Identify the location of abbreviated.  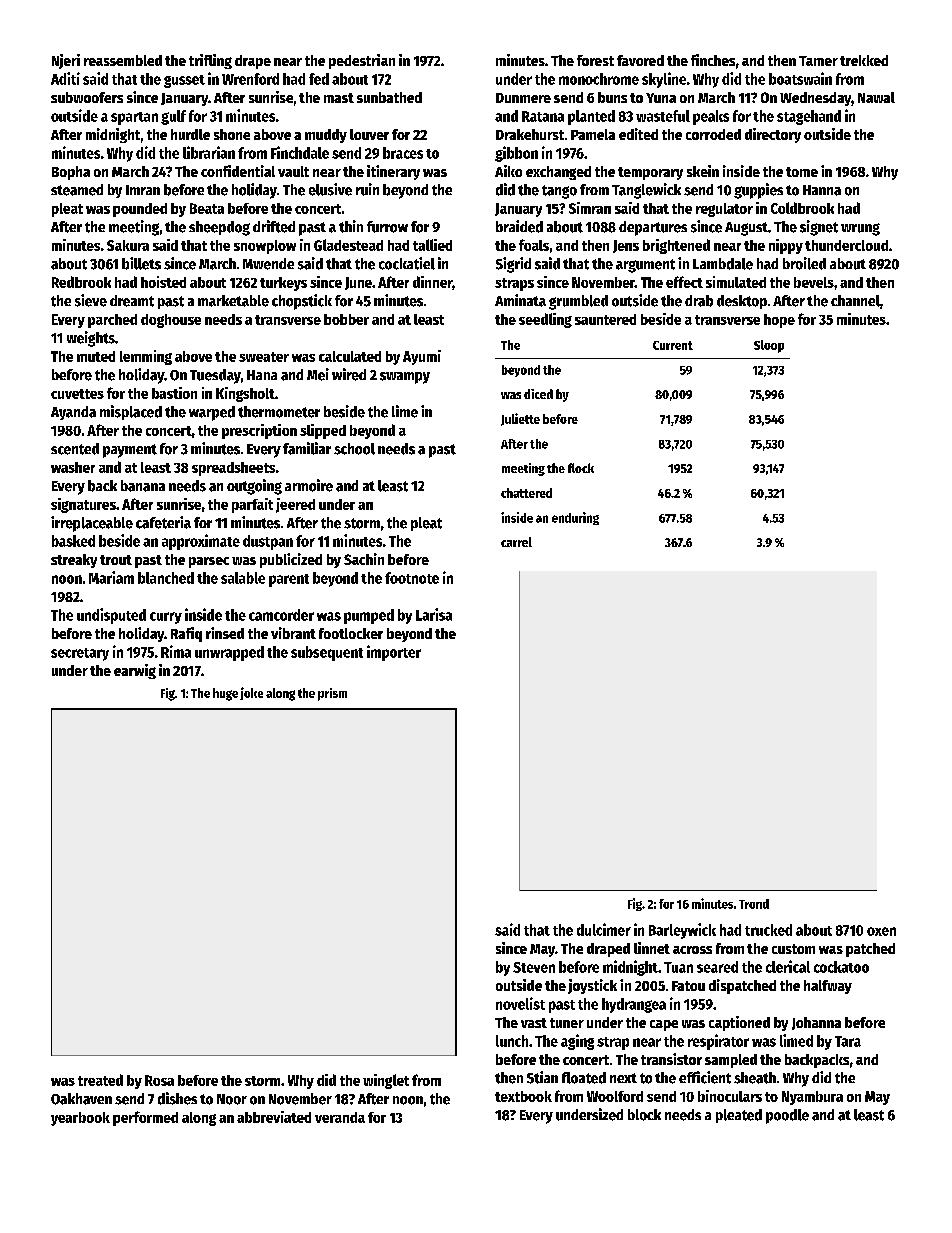
(274, 1117).
